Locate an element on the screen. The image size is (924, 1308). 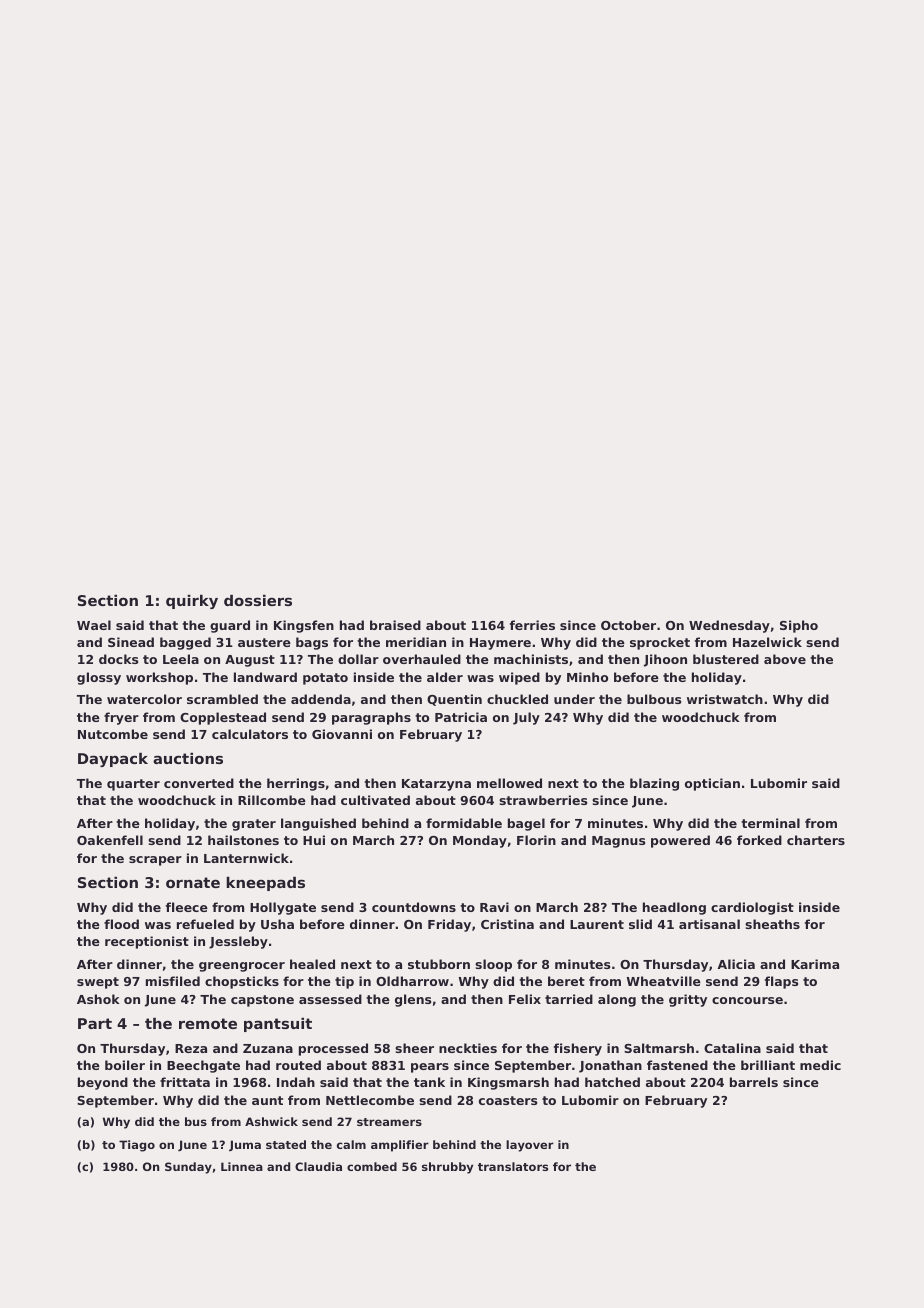
Haymere is located at coordinates (500, 644).
